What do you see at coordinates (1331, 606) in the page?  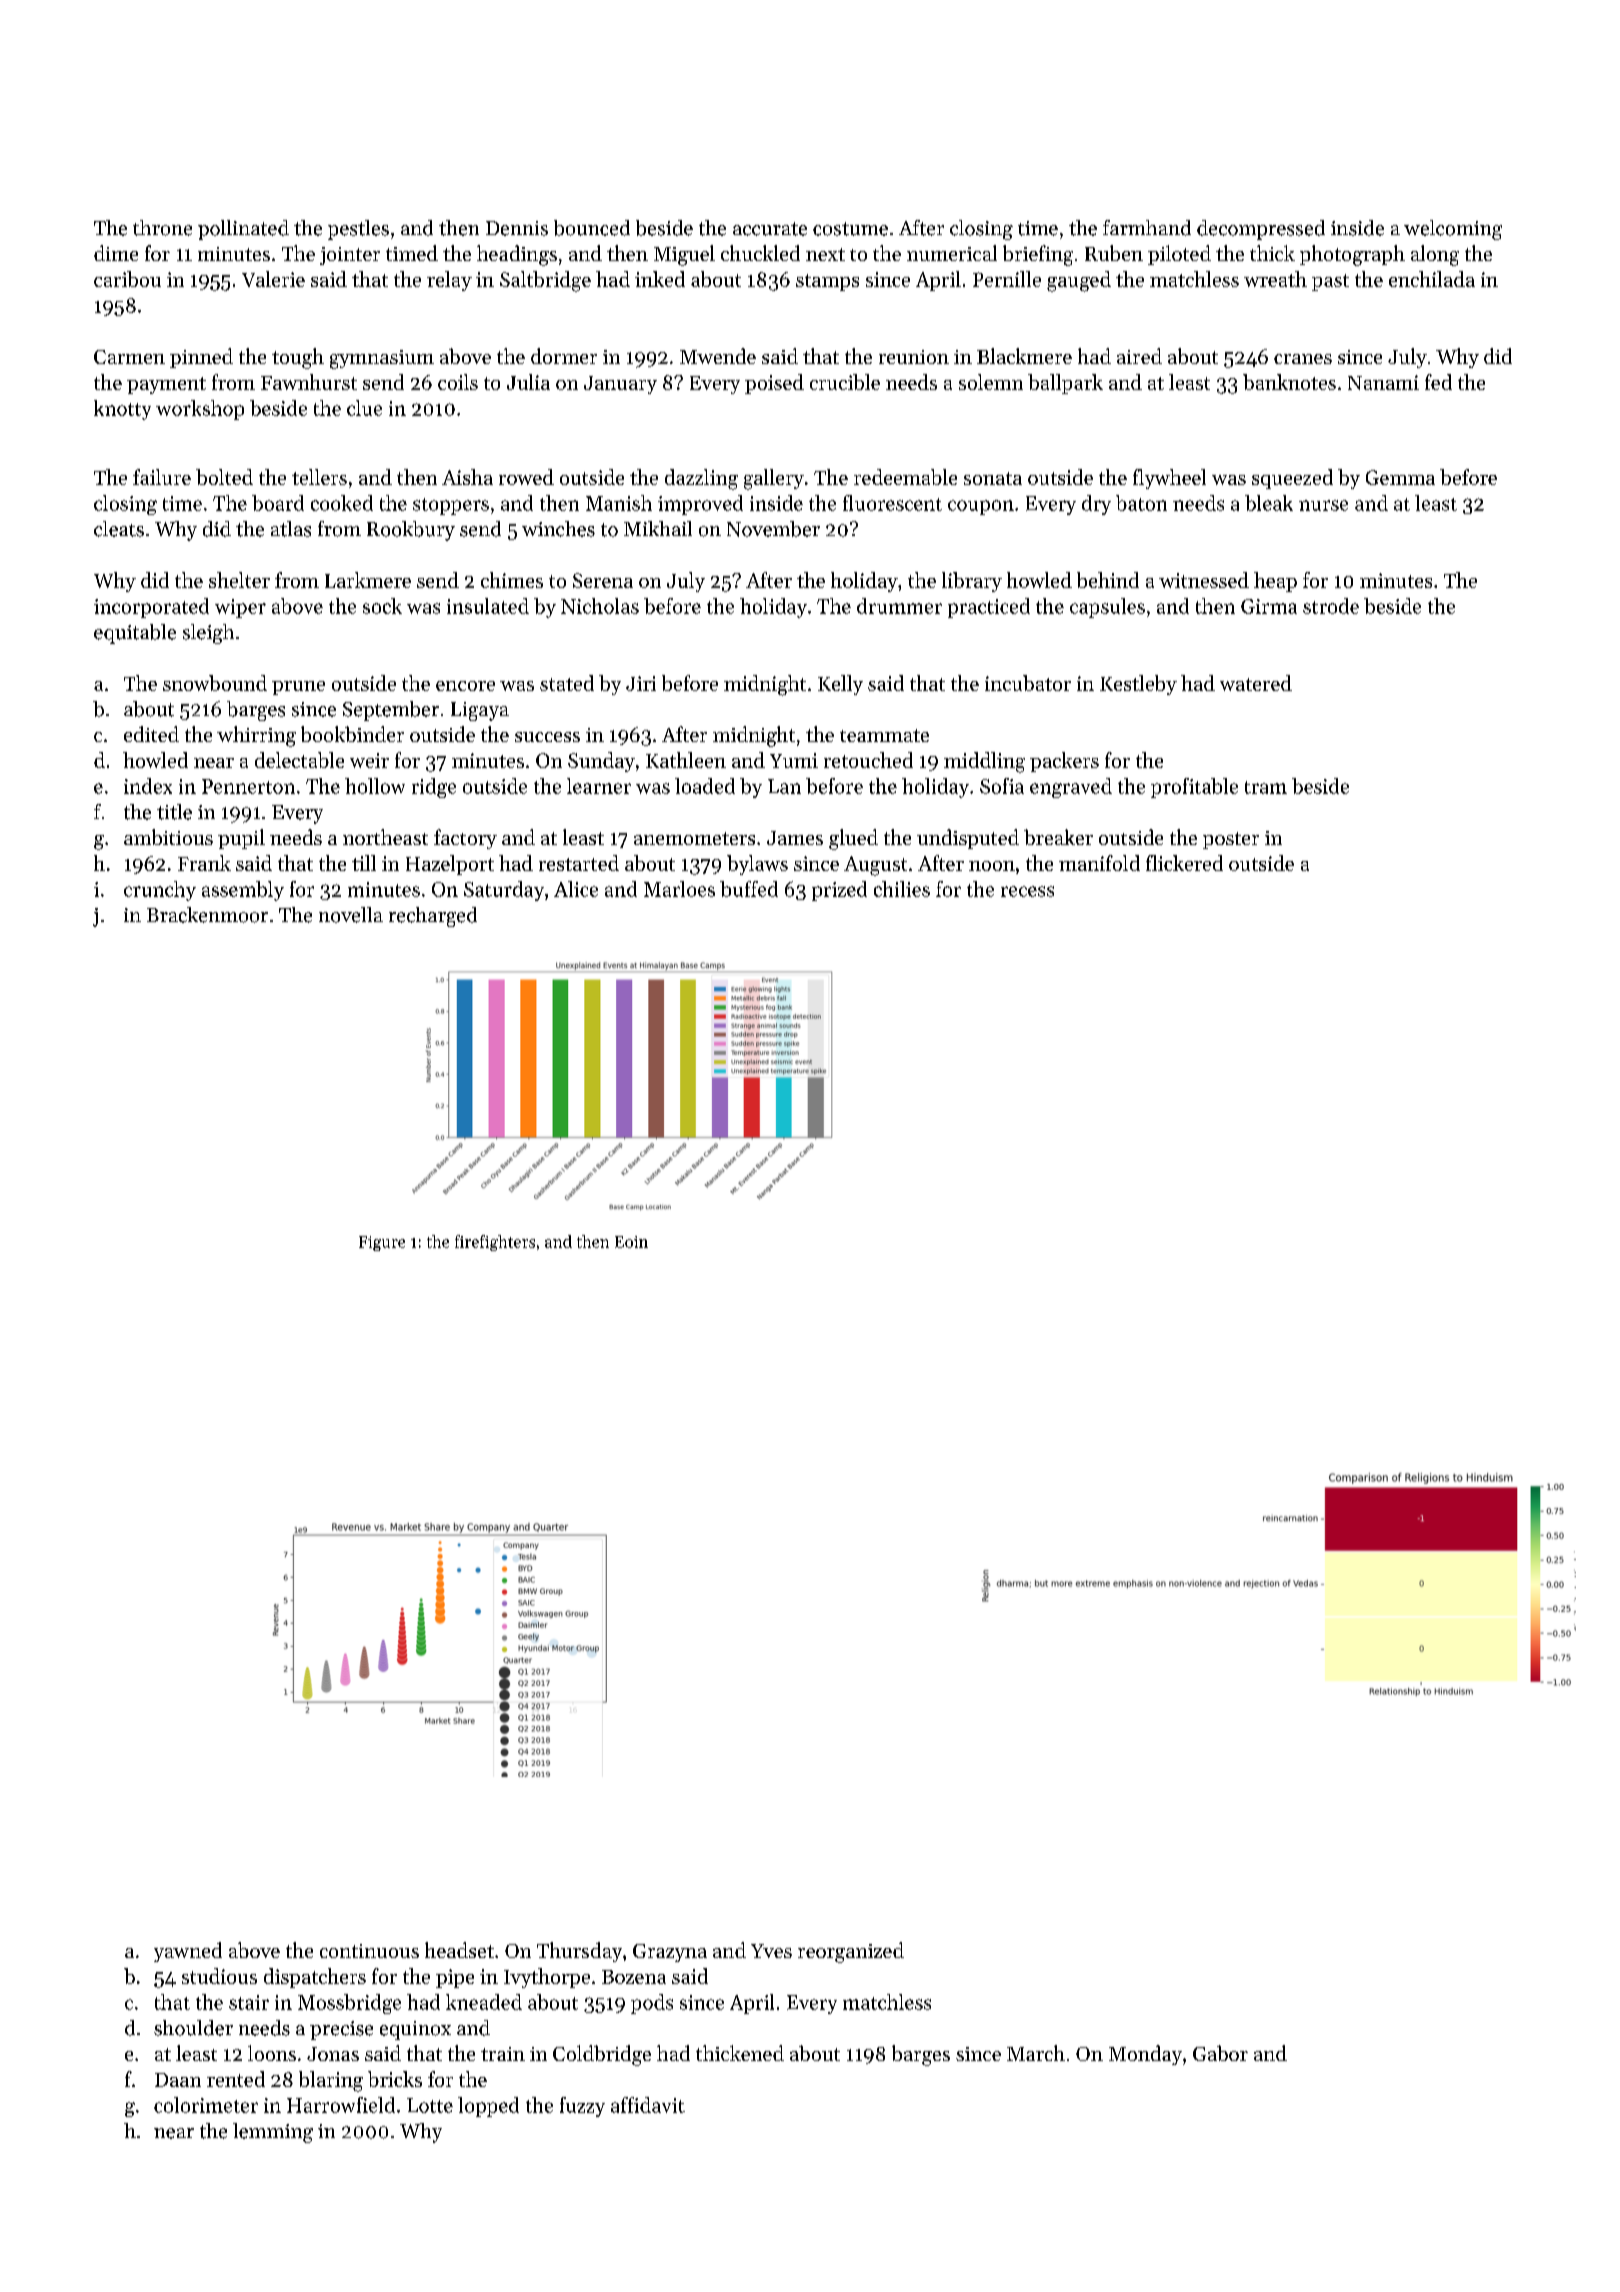 I see `strode` at bounding box center [1331, 606].
